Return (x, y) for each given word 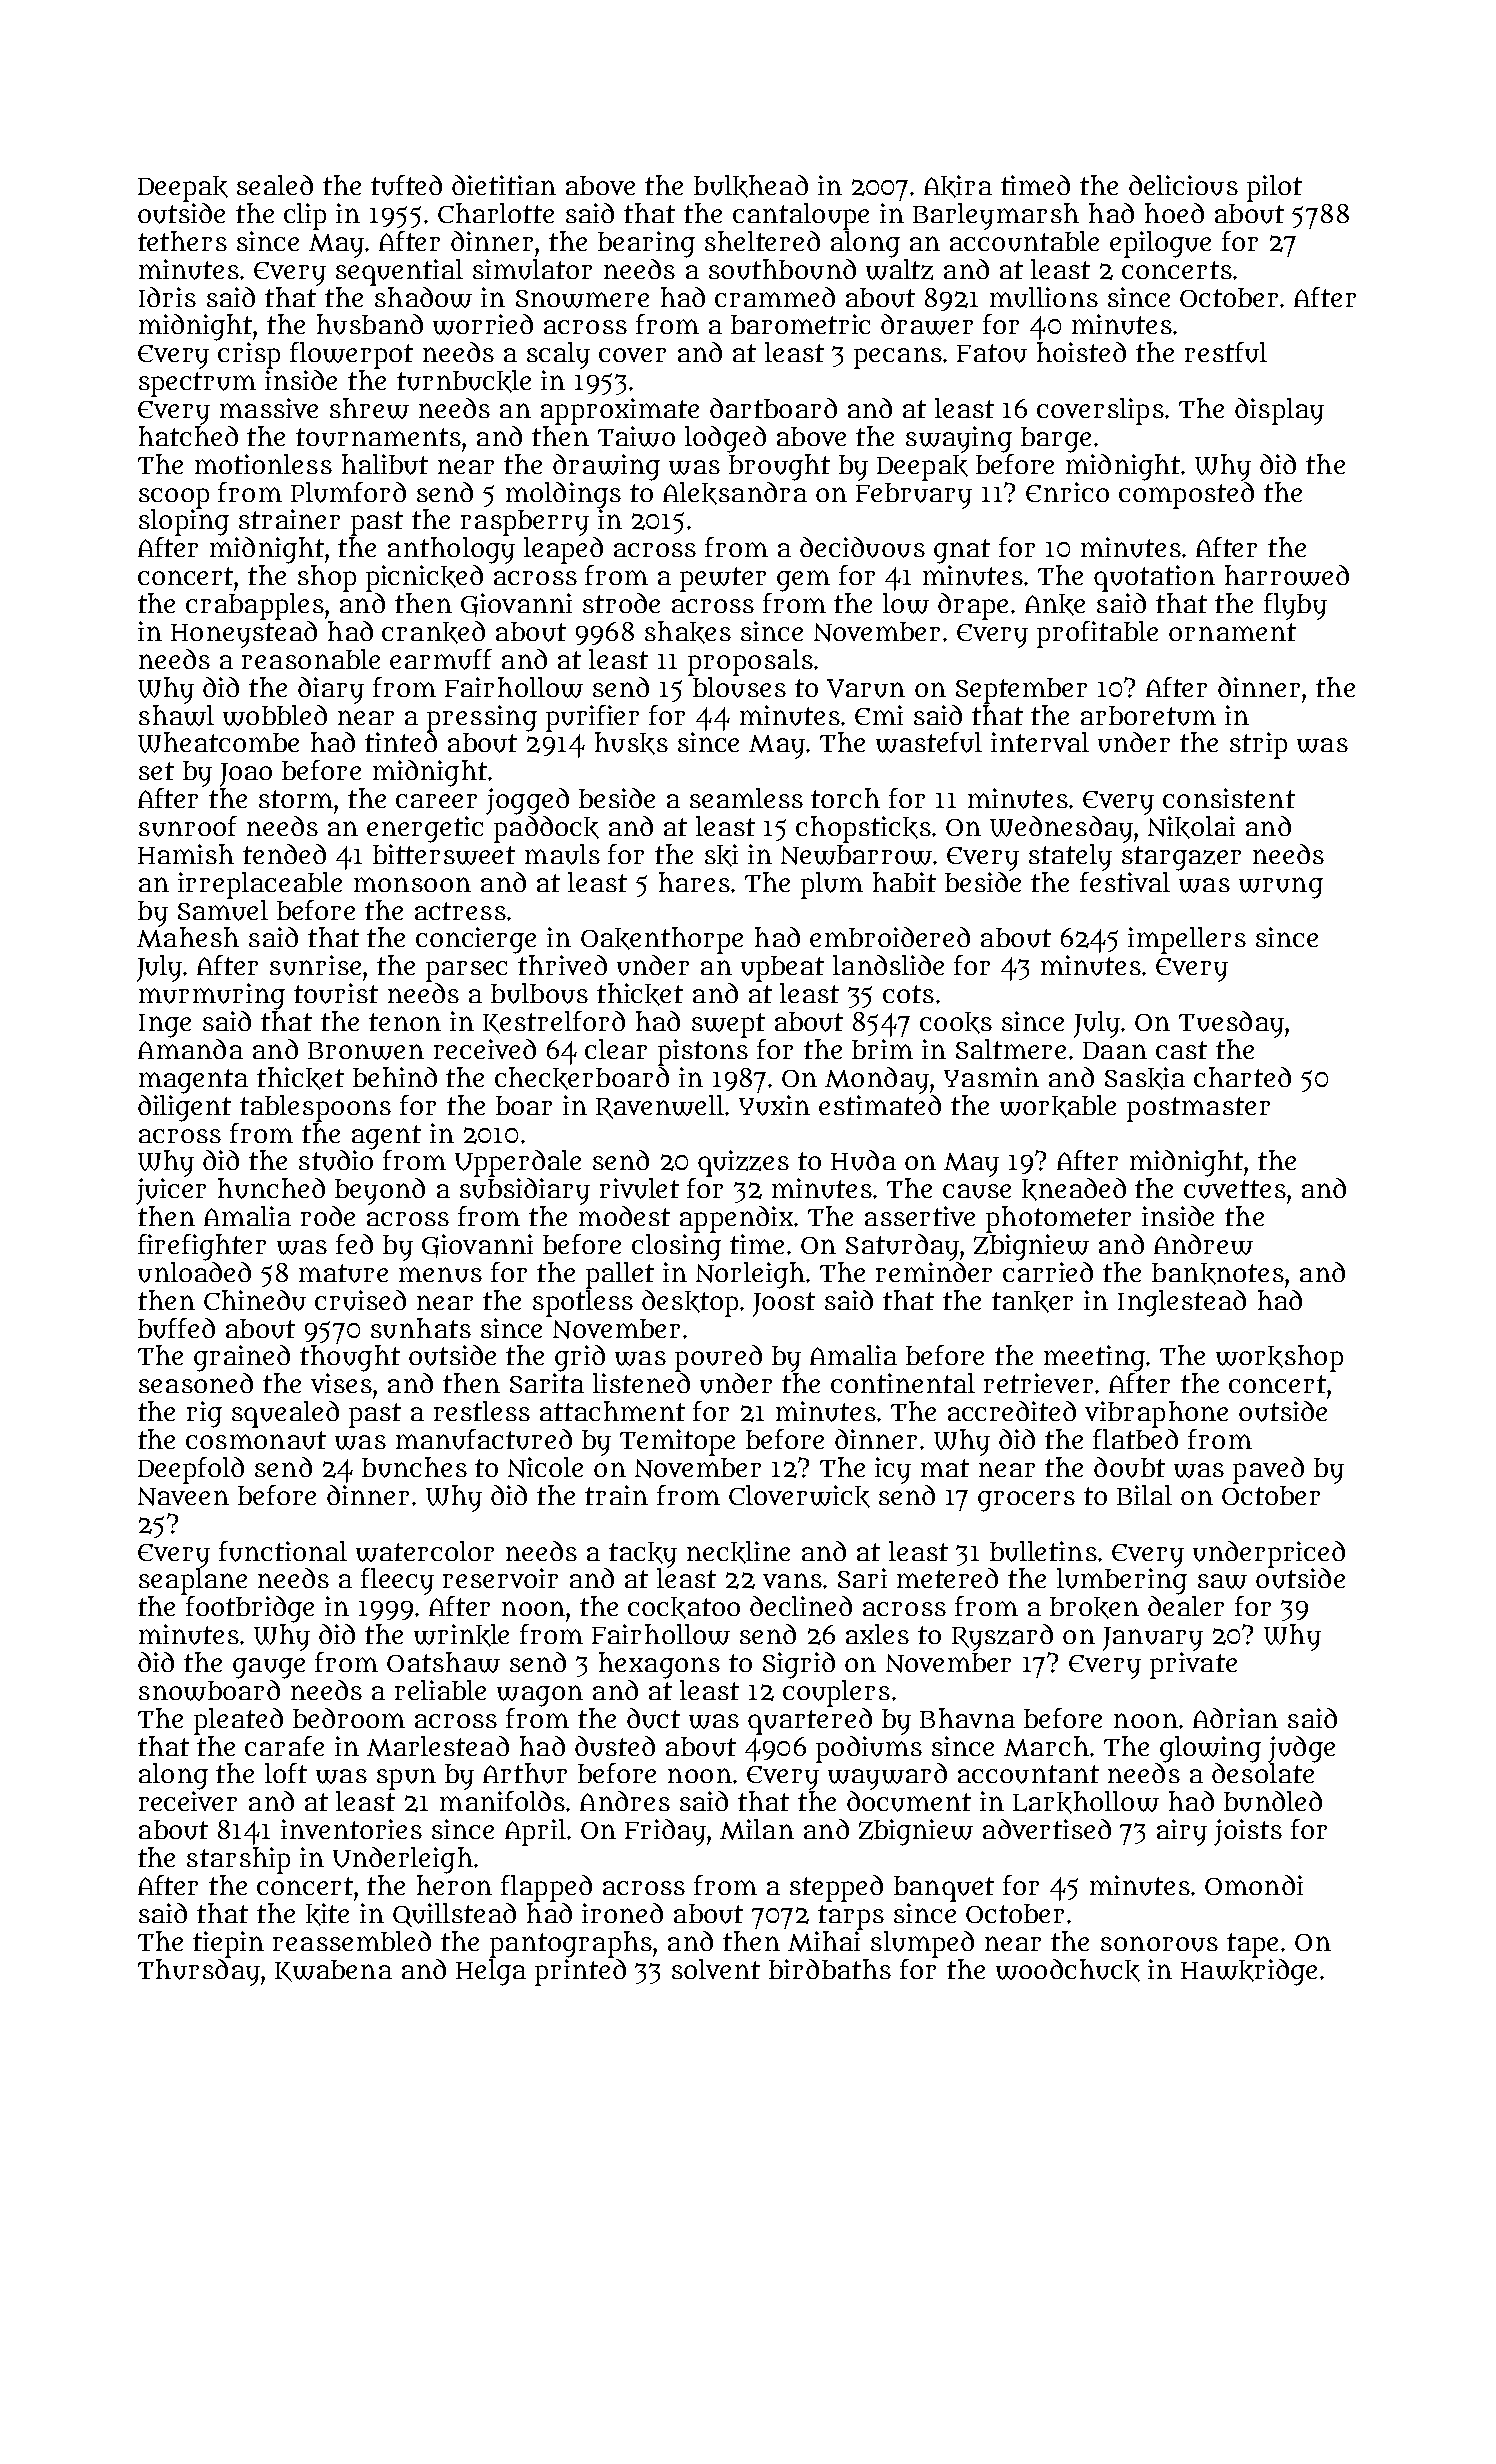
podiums (869, 1749)
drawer (927, 324)
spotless (583, 1303)
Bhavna (967, 1718)
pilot (1274, 188)
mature (343, 1273)
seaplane (193, 1581)
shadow (423, 297)
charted (1242, 1077)
